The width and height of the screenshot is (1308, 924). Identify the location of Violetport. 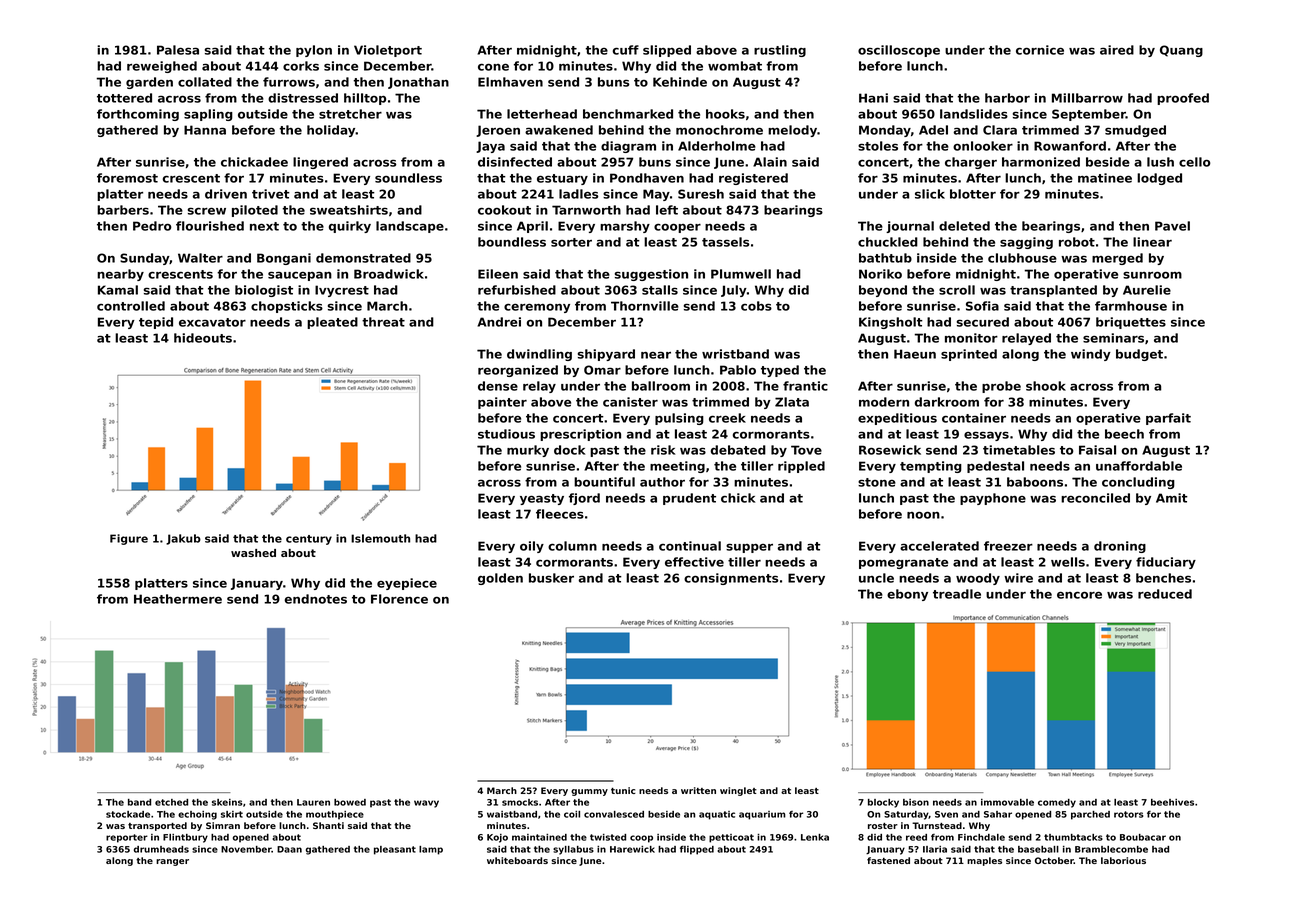
(388, 51).
